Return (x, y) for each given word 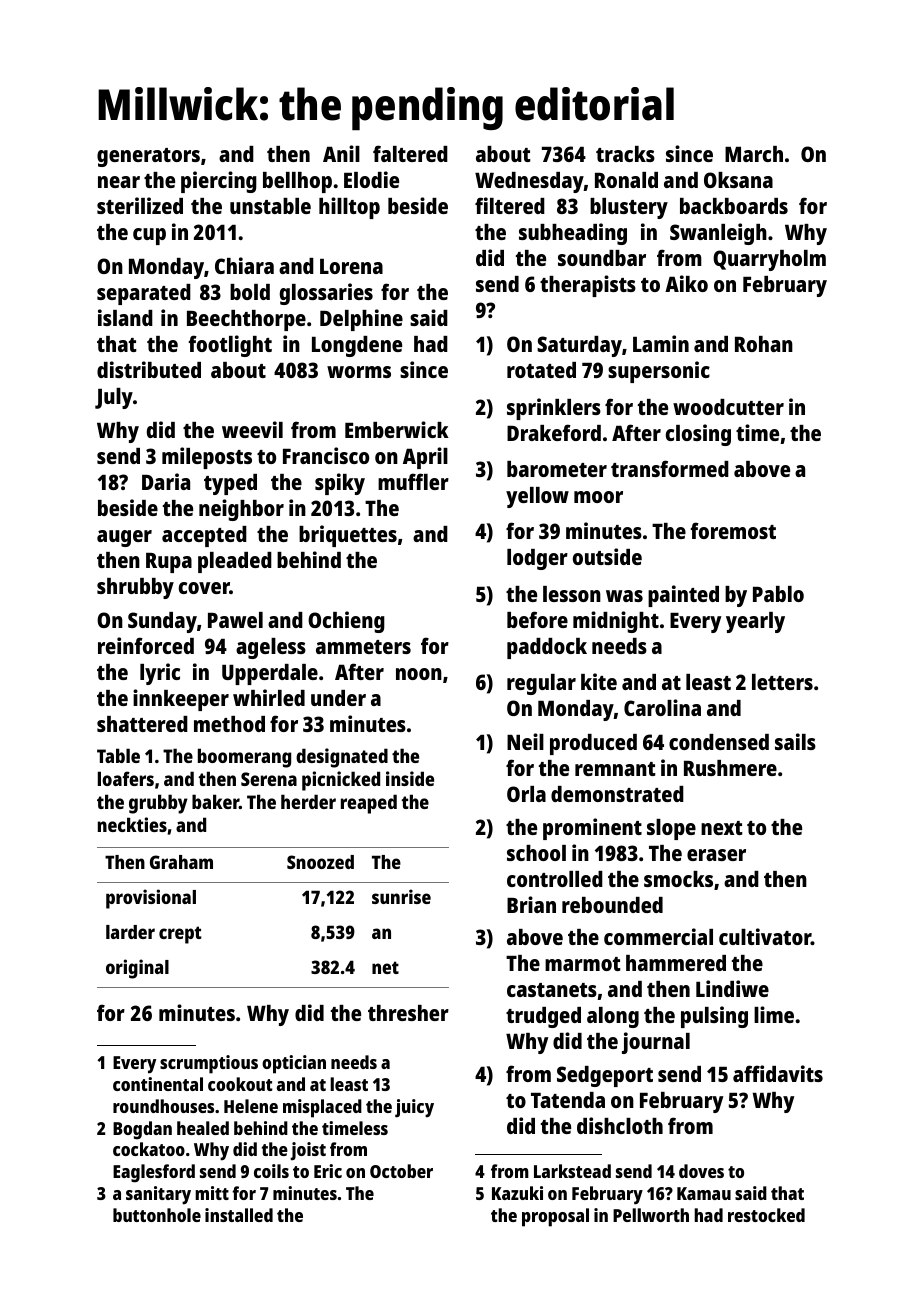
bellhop (297, 182)
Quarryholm (769, 260)
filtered (510, 205)
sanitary (158, 1195)
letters (782, 682)
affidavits (778, 1073)
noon (419, 674)
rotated (541, 370)
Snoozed (320, 862)
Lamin (661, 343)
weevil (252, 429)
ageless (271, 648)
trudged (543, 1017)
